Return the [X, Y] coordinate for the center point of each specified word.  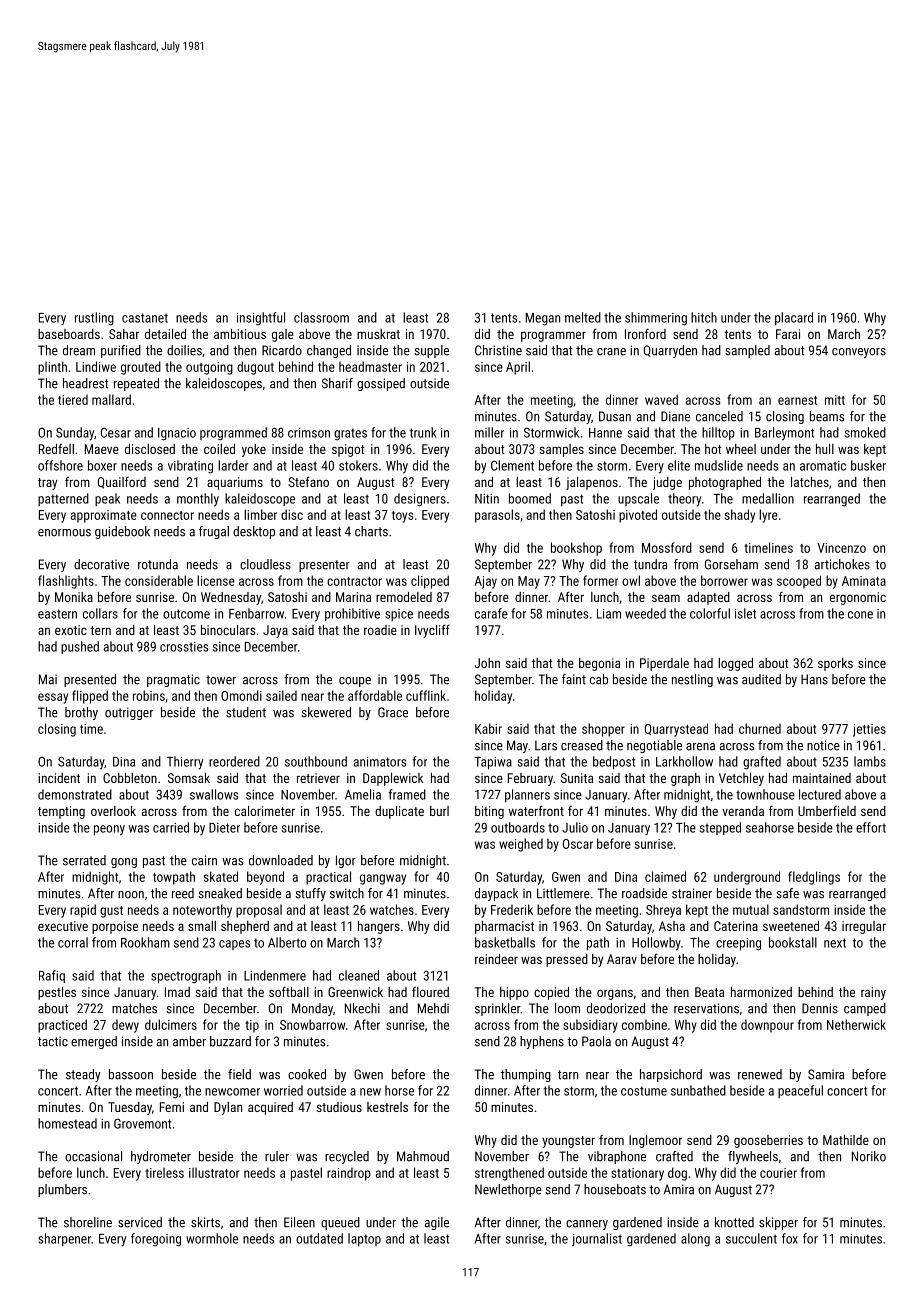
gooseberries [768, 1141]
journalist [597, 1240]
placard [794, 318]
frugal [214, 532]
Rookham [145, 942]
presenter [324, 566]
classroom [321, 317]
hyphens [542, 1042]
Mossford [667, 547]
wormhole [212, 1238]
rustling [94, 319]
